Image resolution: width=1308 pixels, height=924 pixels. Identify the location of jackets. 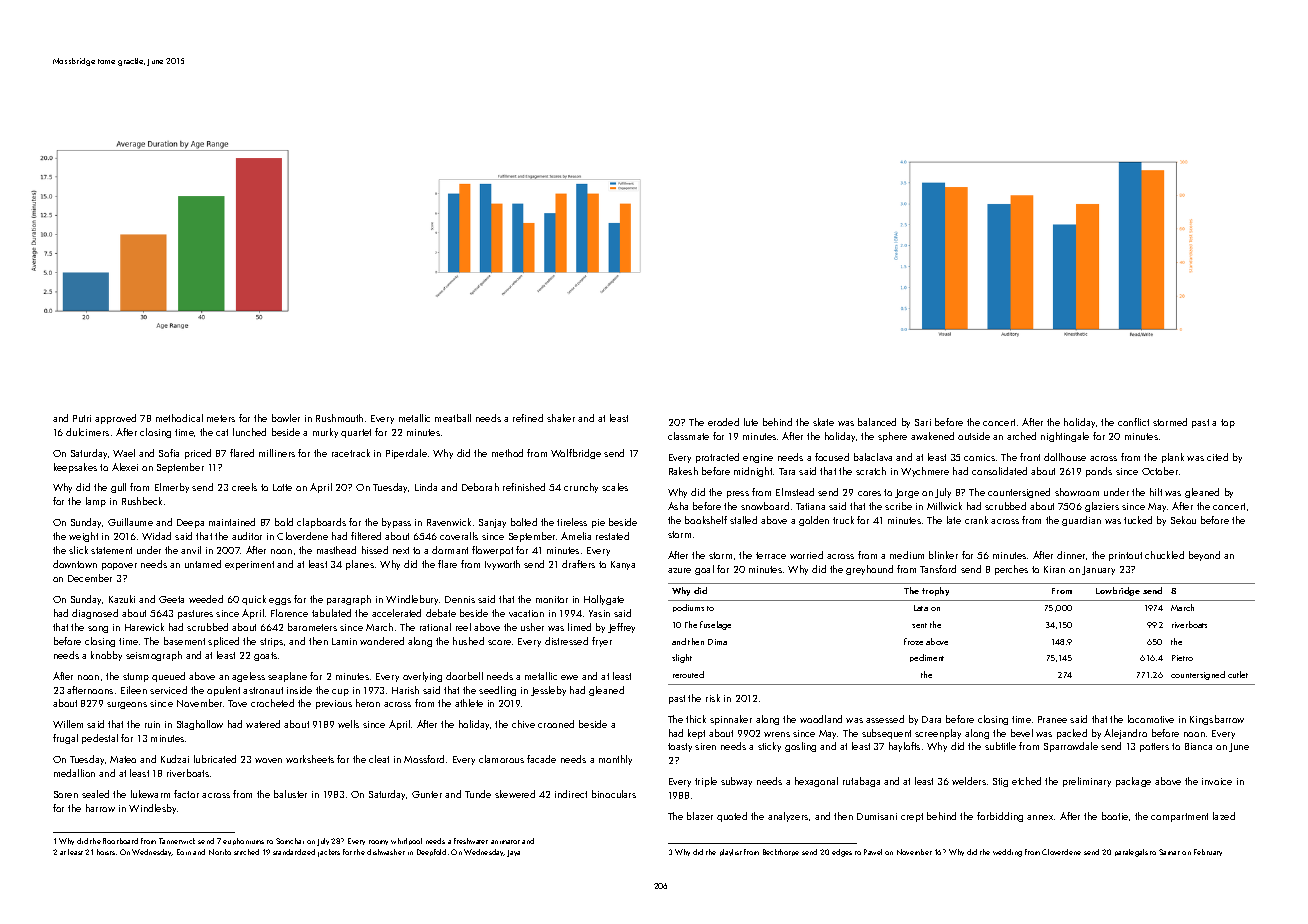
(329, 853).
